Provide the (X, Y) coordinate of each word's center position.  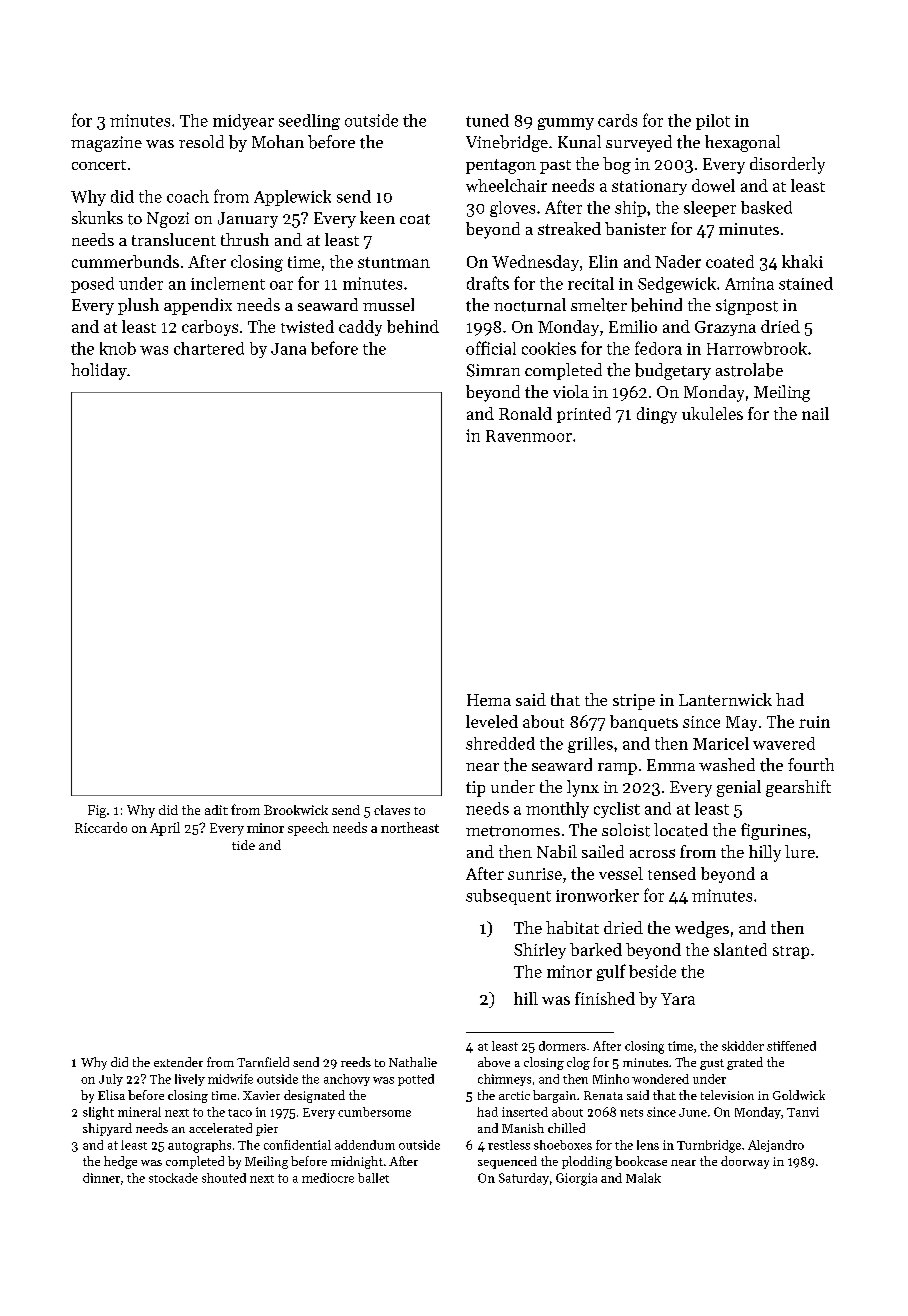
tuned (487, 120)
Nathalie (413, 1062)
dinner (101, 1178)
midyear (243, 122)
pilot (713, 122)
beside (652, 971)
